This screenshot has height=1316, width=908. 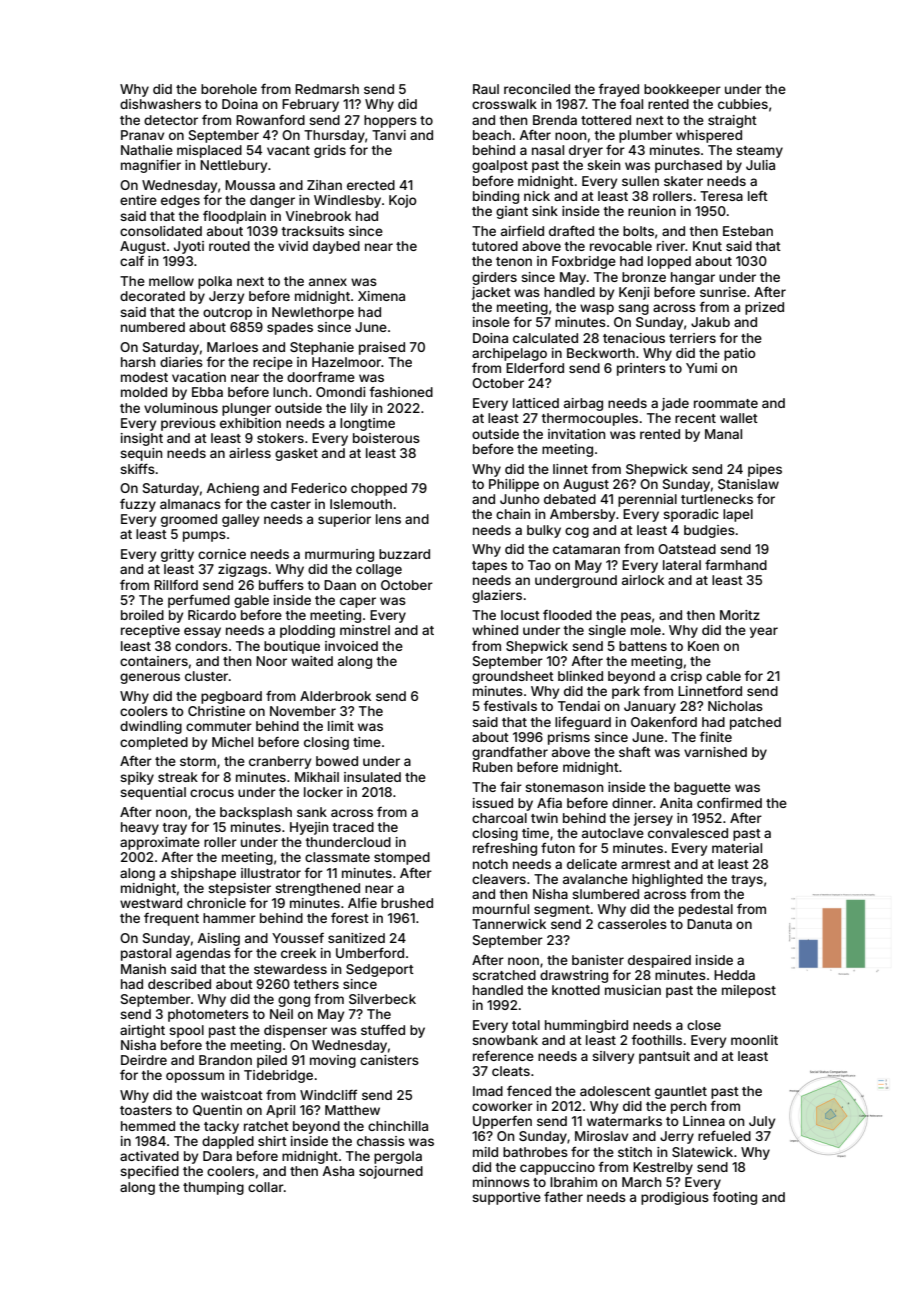 What do you see at coordinates (149, 1172) in the screenshot?
I see `specified` at bounding box center [149, 1172].
